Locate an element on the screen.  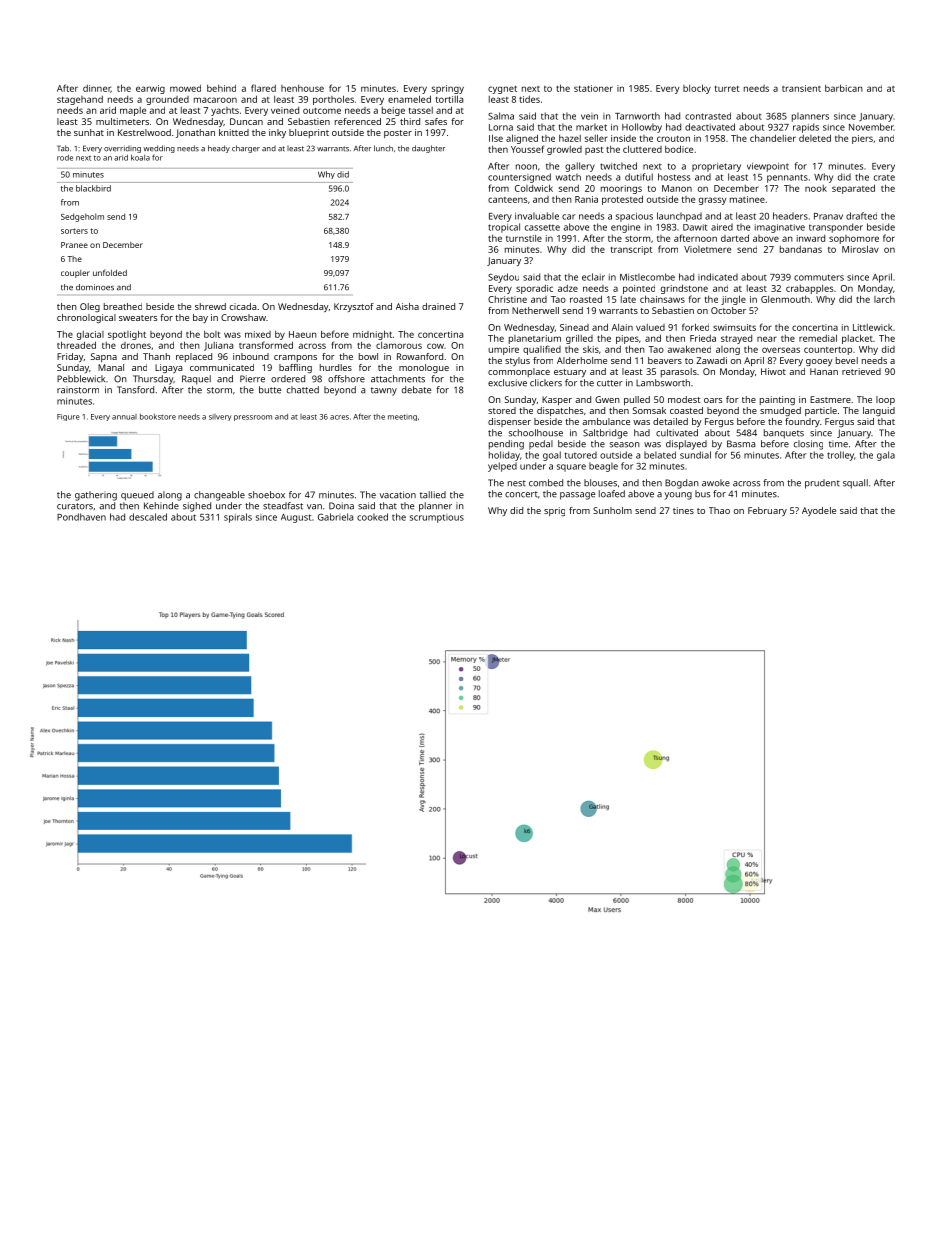
transponder is located at coordinates (836, 228).
